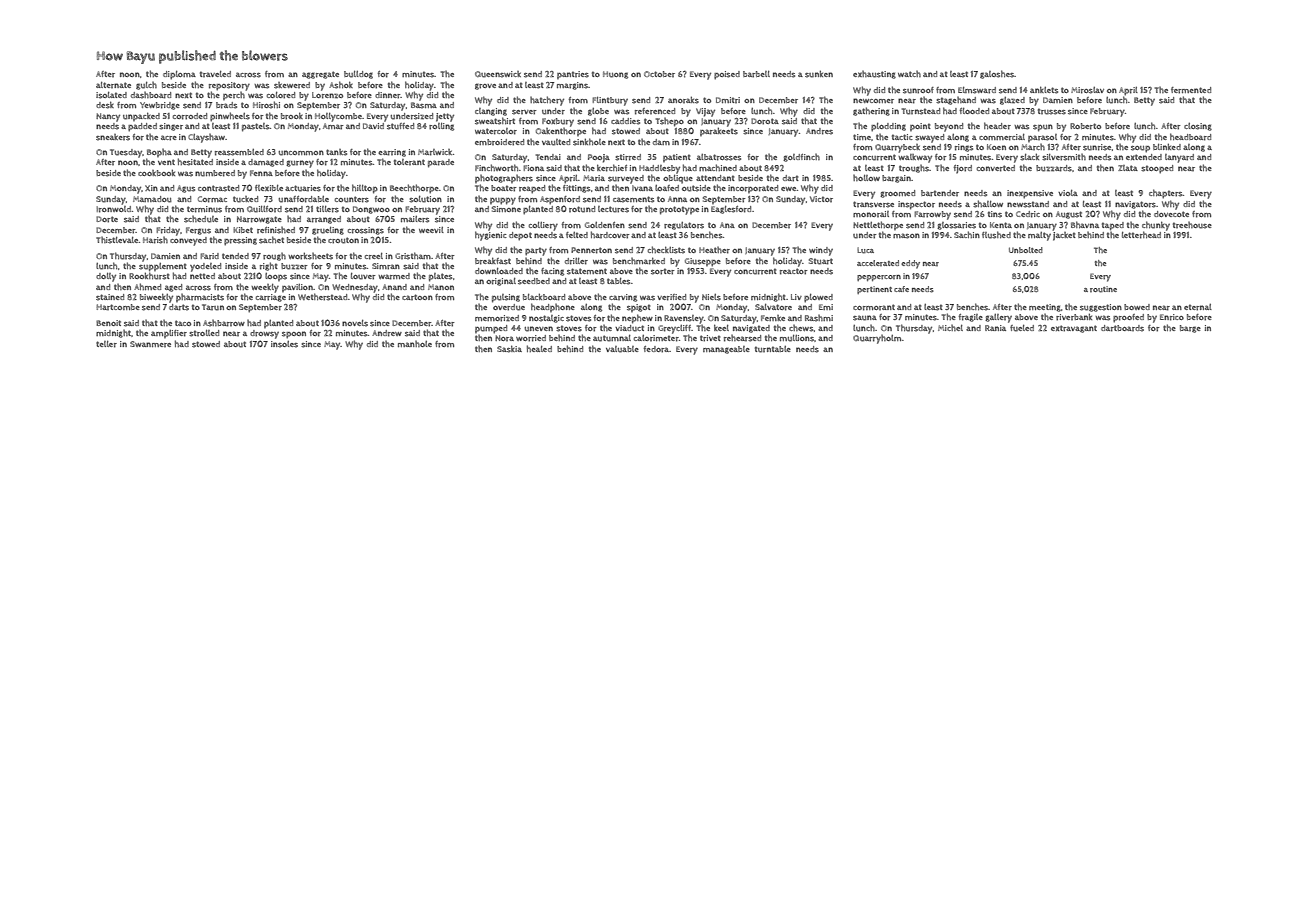  What do you see at coordinates (910, 264) in the screenshot?
I see `eddy` at bounding box center [910, 264].
